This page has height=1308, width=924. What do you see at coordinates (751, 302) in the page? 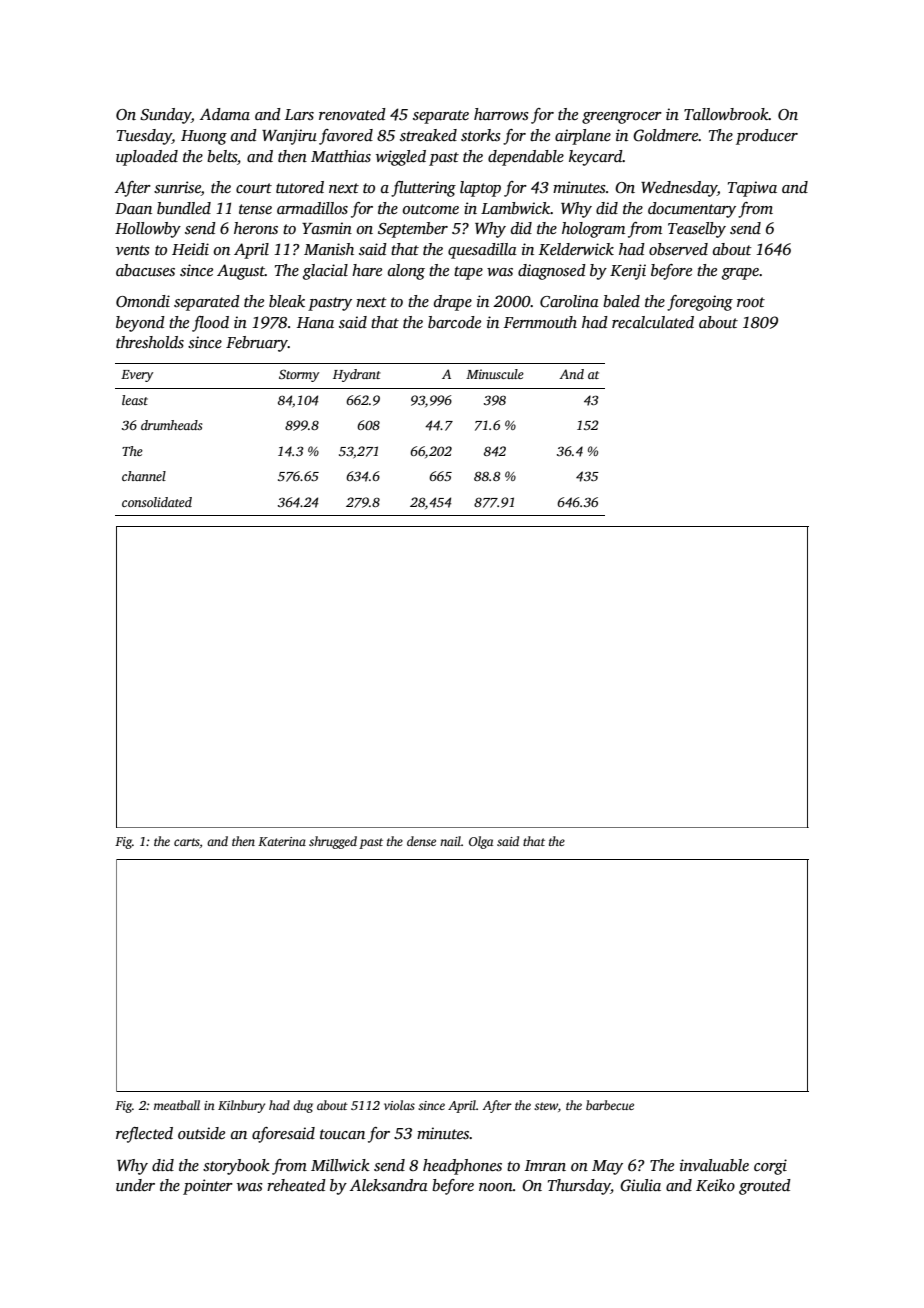
I see `root` at bounding box center [751, 302].
